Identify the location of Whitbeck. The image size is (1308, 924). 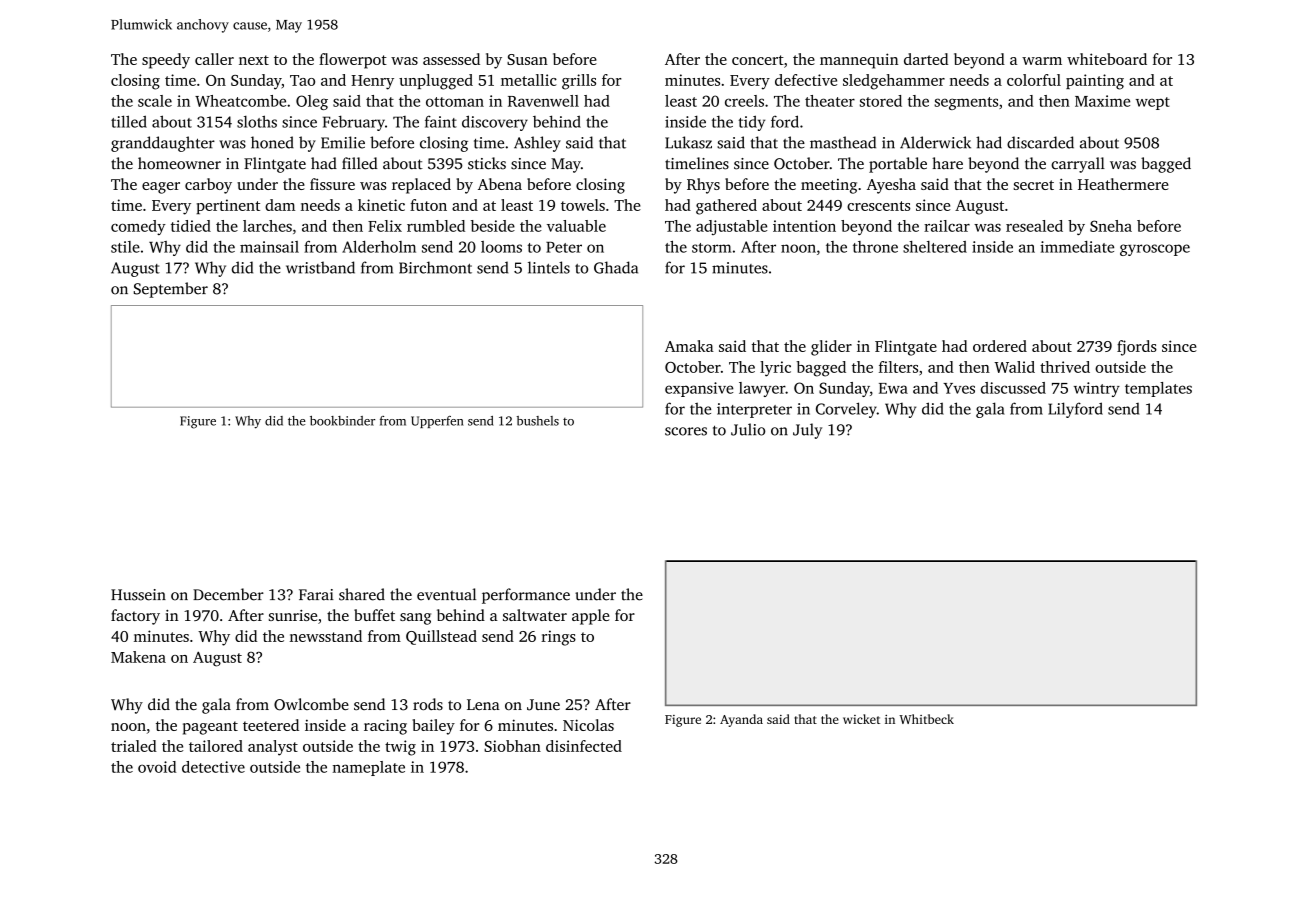
(926, 719).
